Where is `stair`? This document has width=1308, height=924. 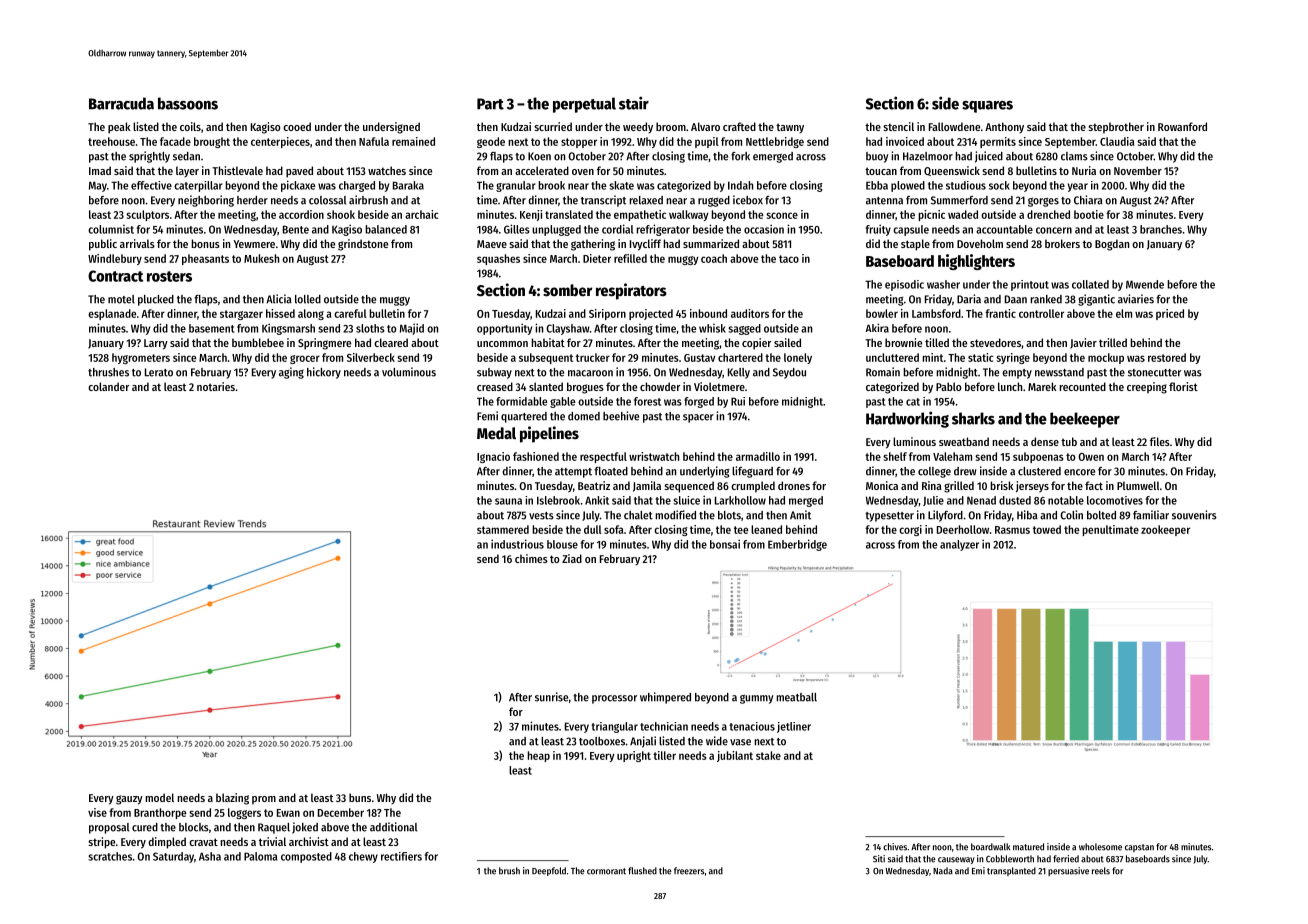 stair is located at coordinates (634, 103).
